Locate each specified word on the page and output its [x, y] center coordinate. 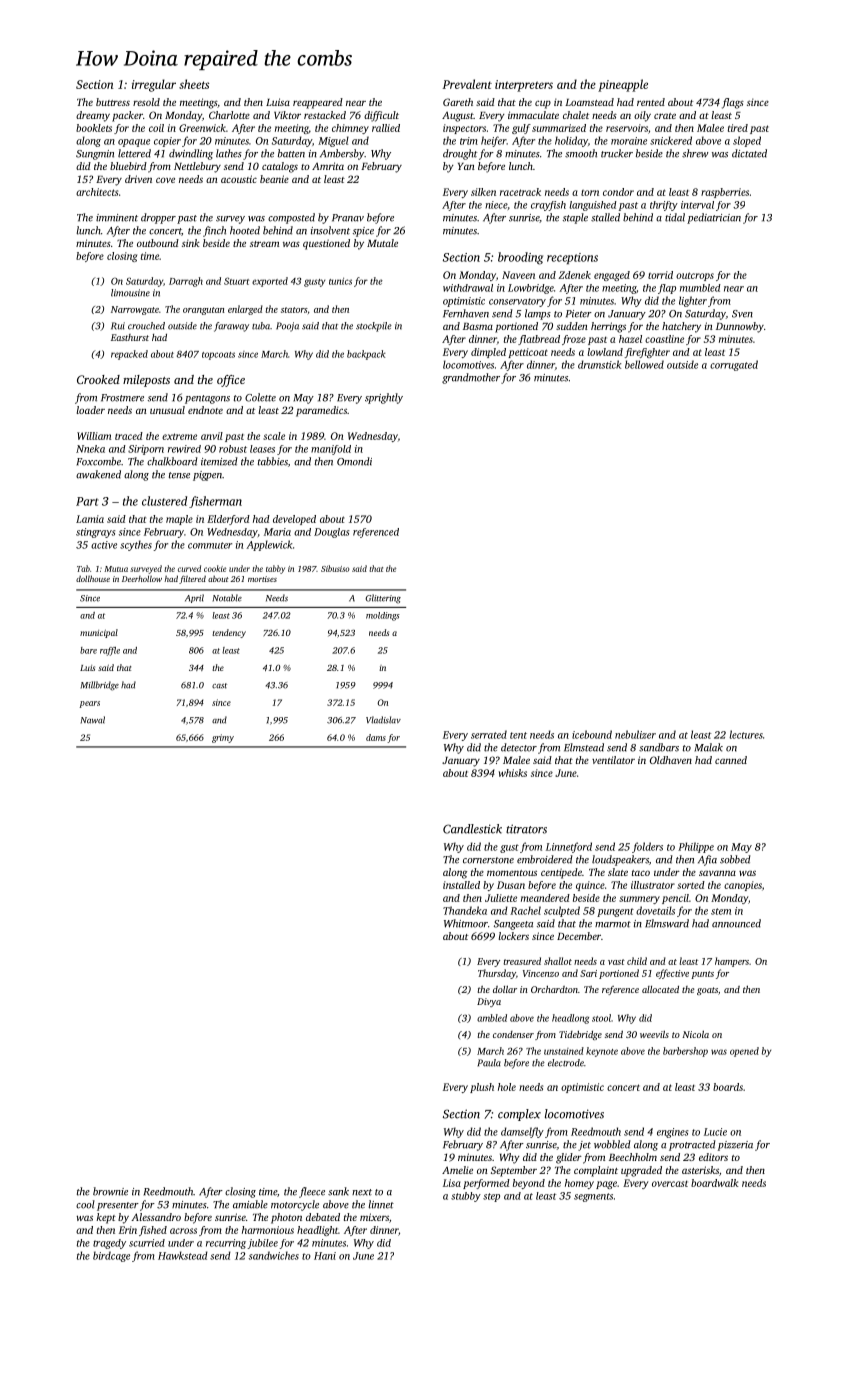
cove [165, 180]
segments [593, 1197]
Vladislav [383, 720]
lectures [746, 734]
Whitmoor [466, 923]
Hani [325, 1256]
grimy [223, 738]
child [637, 961]
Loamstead [589, 102]
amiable [250, 1204]
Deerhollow [142, 578]
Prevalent [467, 84]
